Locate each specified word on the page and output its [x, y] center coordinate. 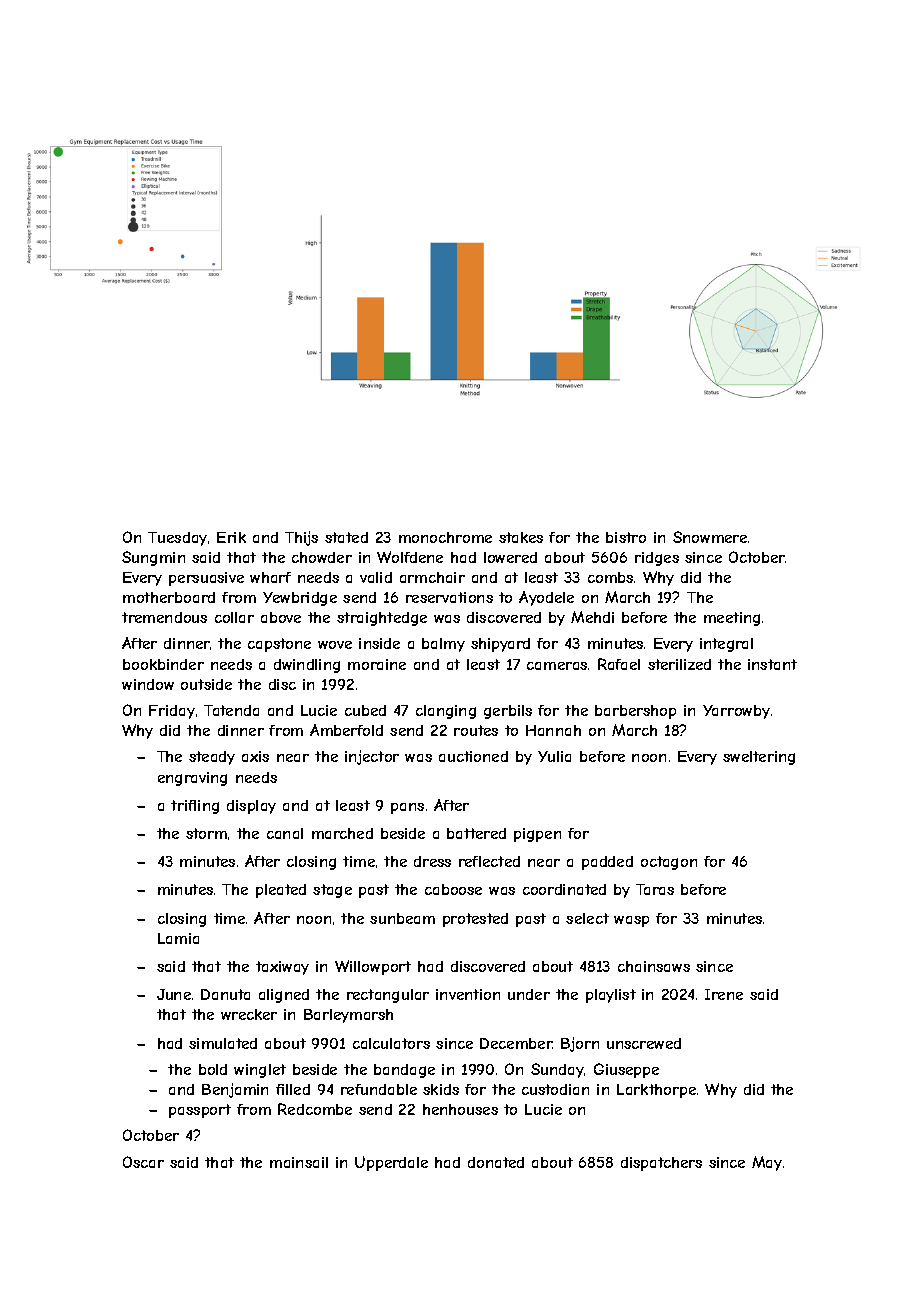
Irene [724, 994]
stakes [521, 537]
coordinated [564, 889]
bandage [404, 1071]
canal [285, 833]
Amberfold [346, 730]
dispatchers [661, 1164]
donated [496, 1162]
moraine [377, 664]
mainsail [299, 1162]
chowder [322, 557]
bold [213, 1069]
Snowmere [710, 537]
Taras [655, 889]
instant [772, 664]
